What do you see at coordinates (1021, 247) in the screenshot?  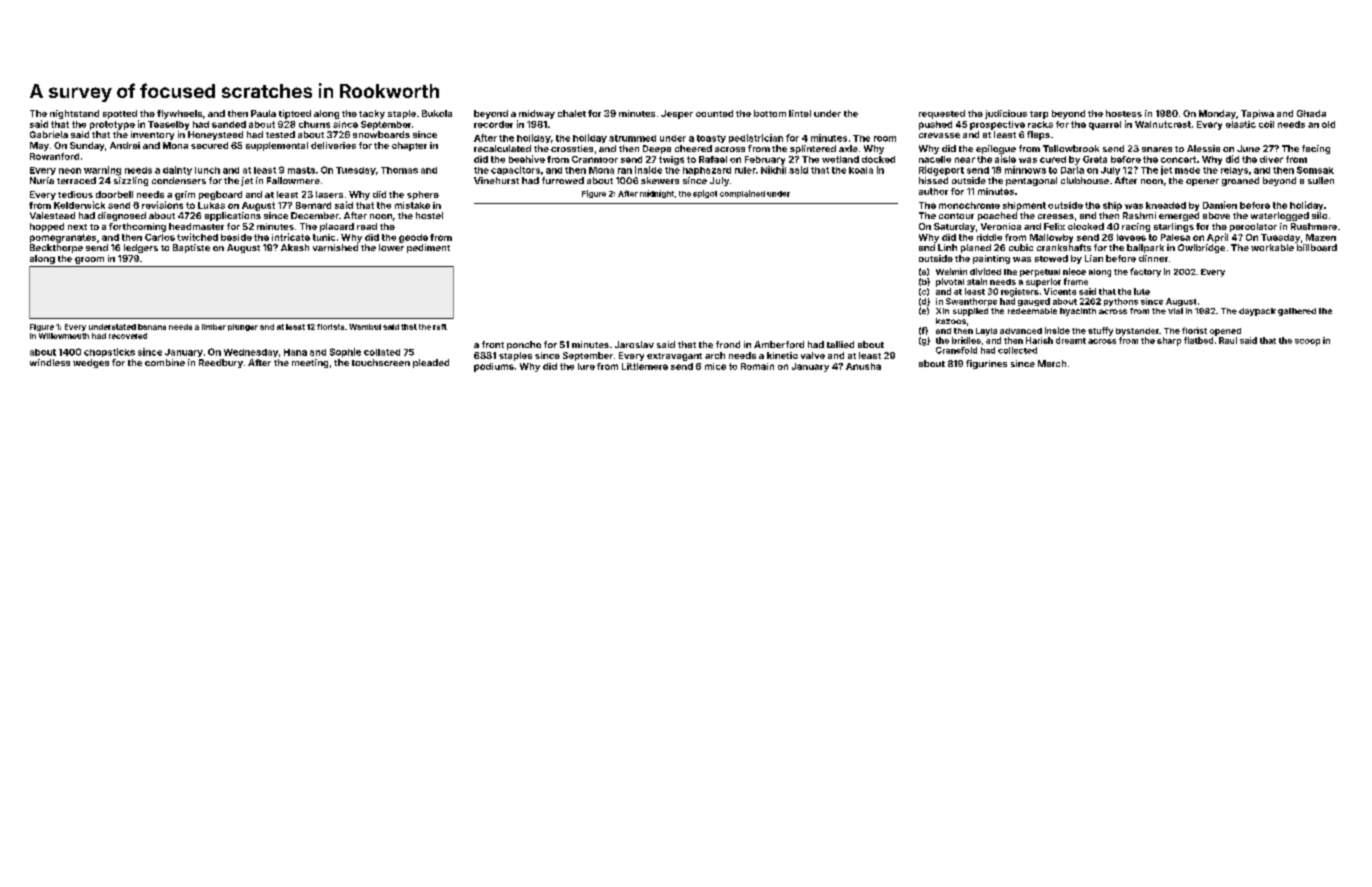 I see `cubic` at bounding box center [1021, 247].
